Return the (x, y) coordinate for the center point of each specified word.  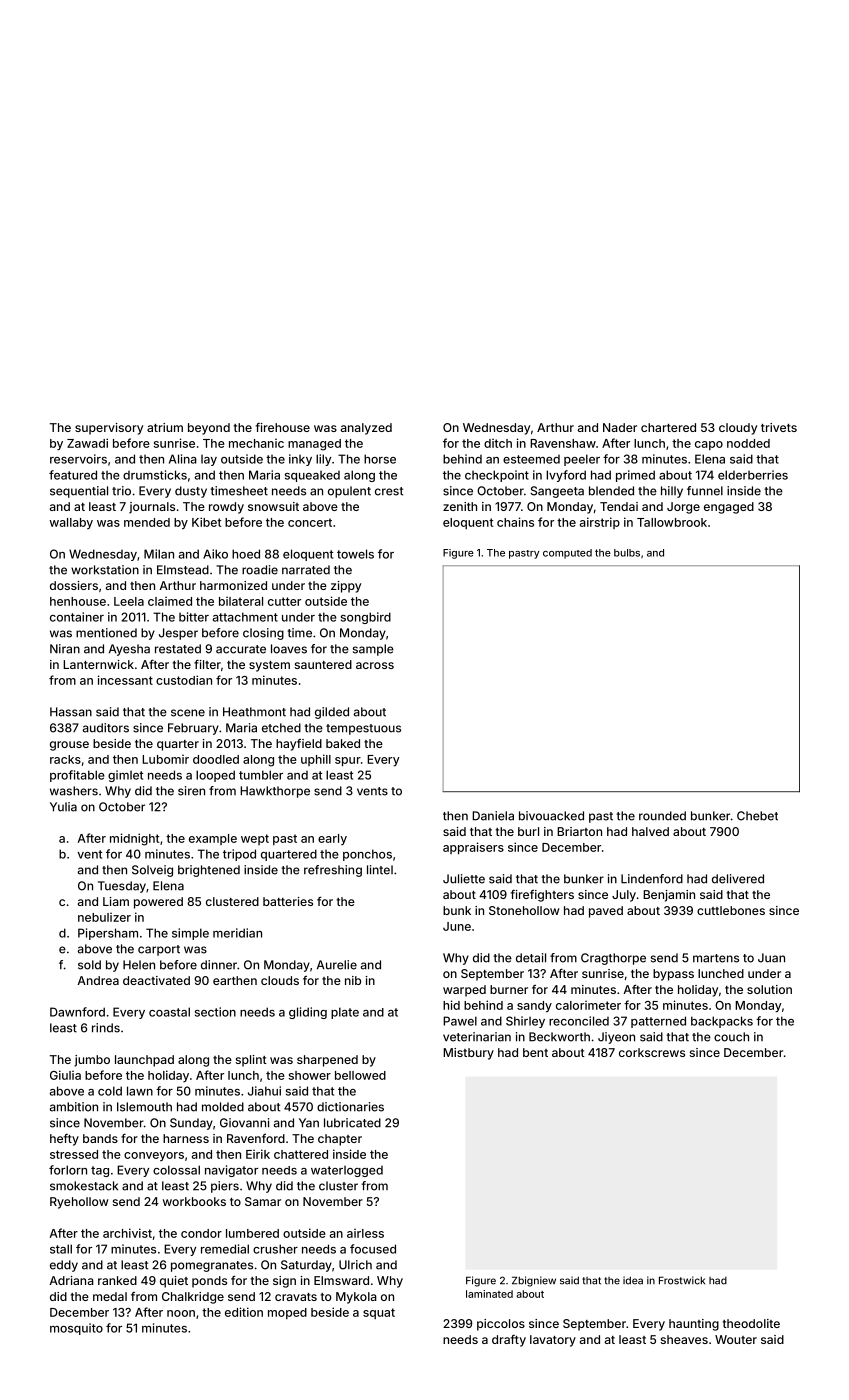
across (375, 665)
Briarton (579, 831)
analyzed (366, 429)
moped (287, 1313)
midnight (134, 839)
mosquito (76, 1329)
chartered (668, 427)
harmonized (233, 585)
